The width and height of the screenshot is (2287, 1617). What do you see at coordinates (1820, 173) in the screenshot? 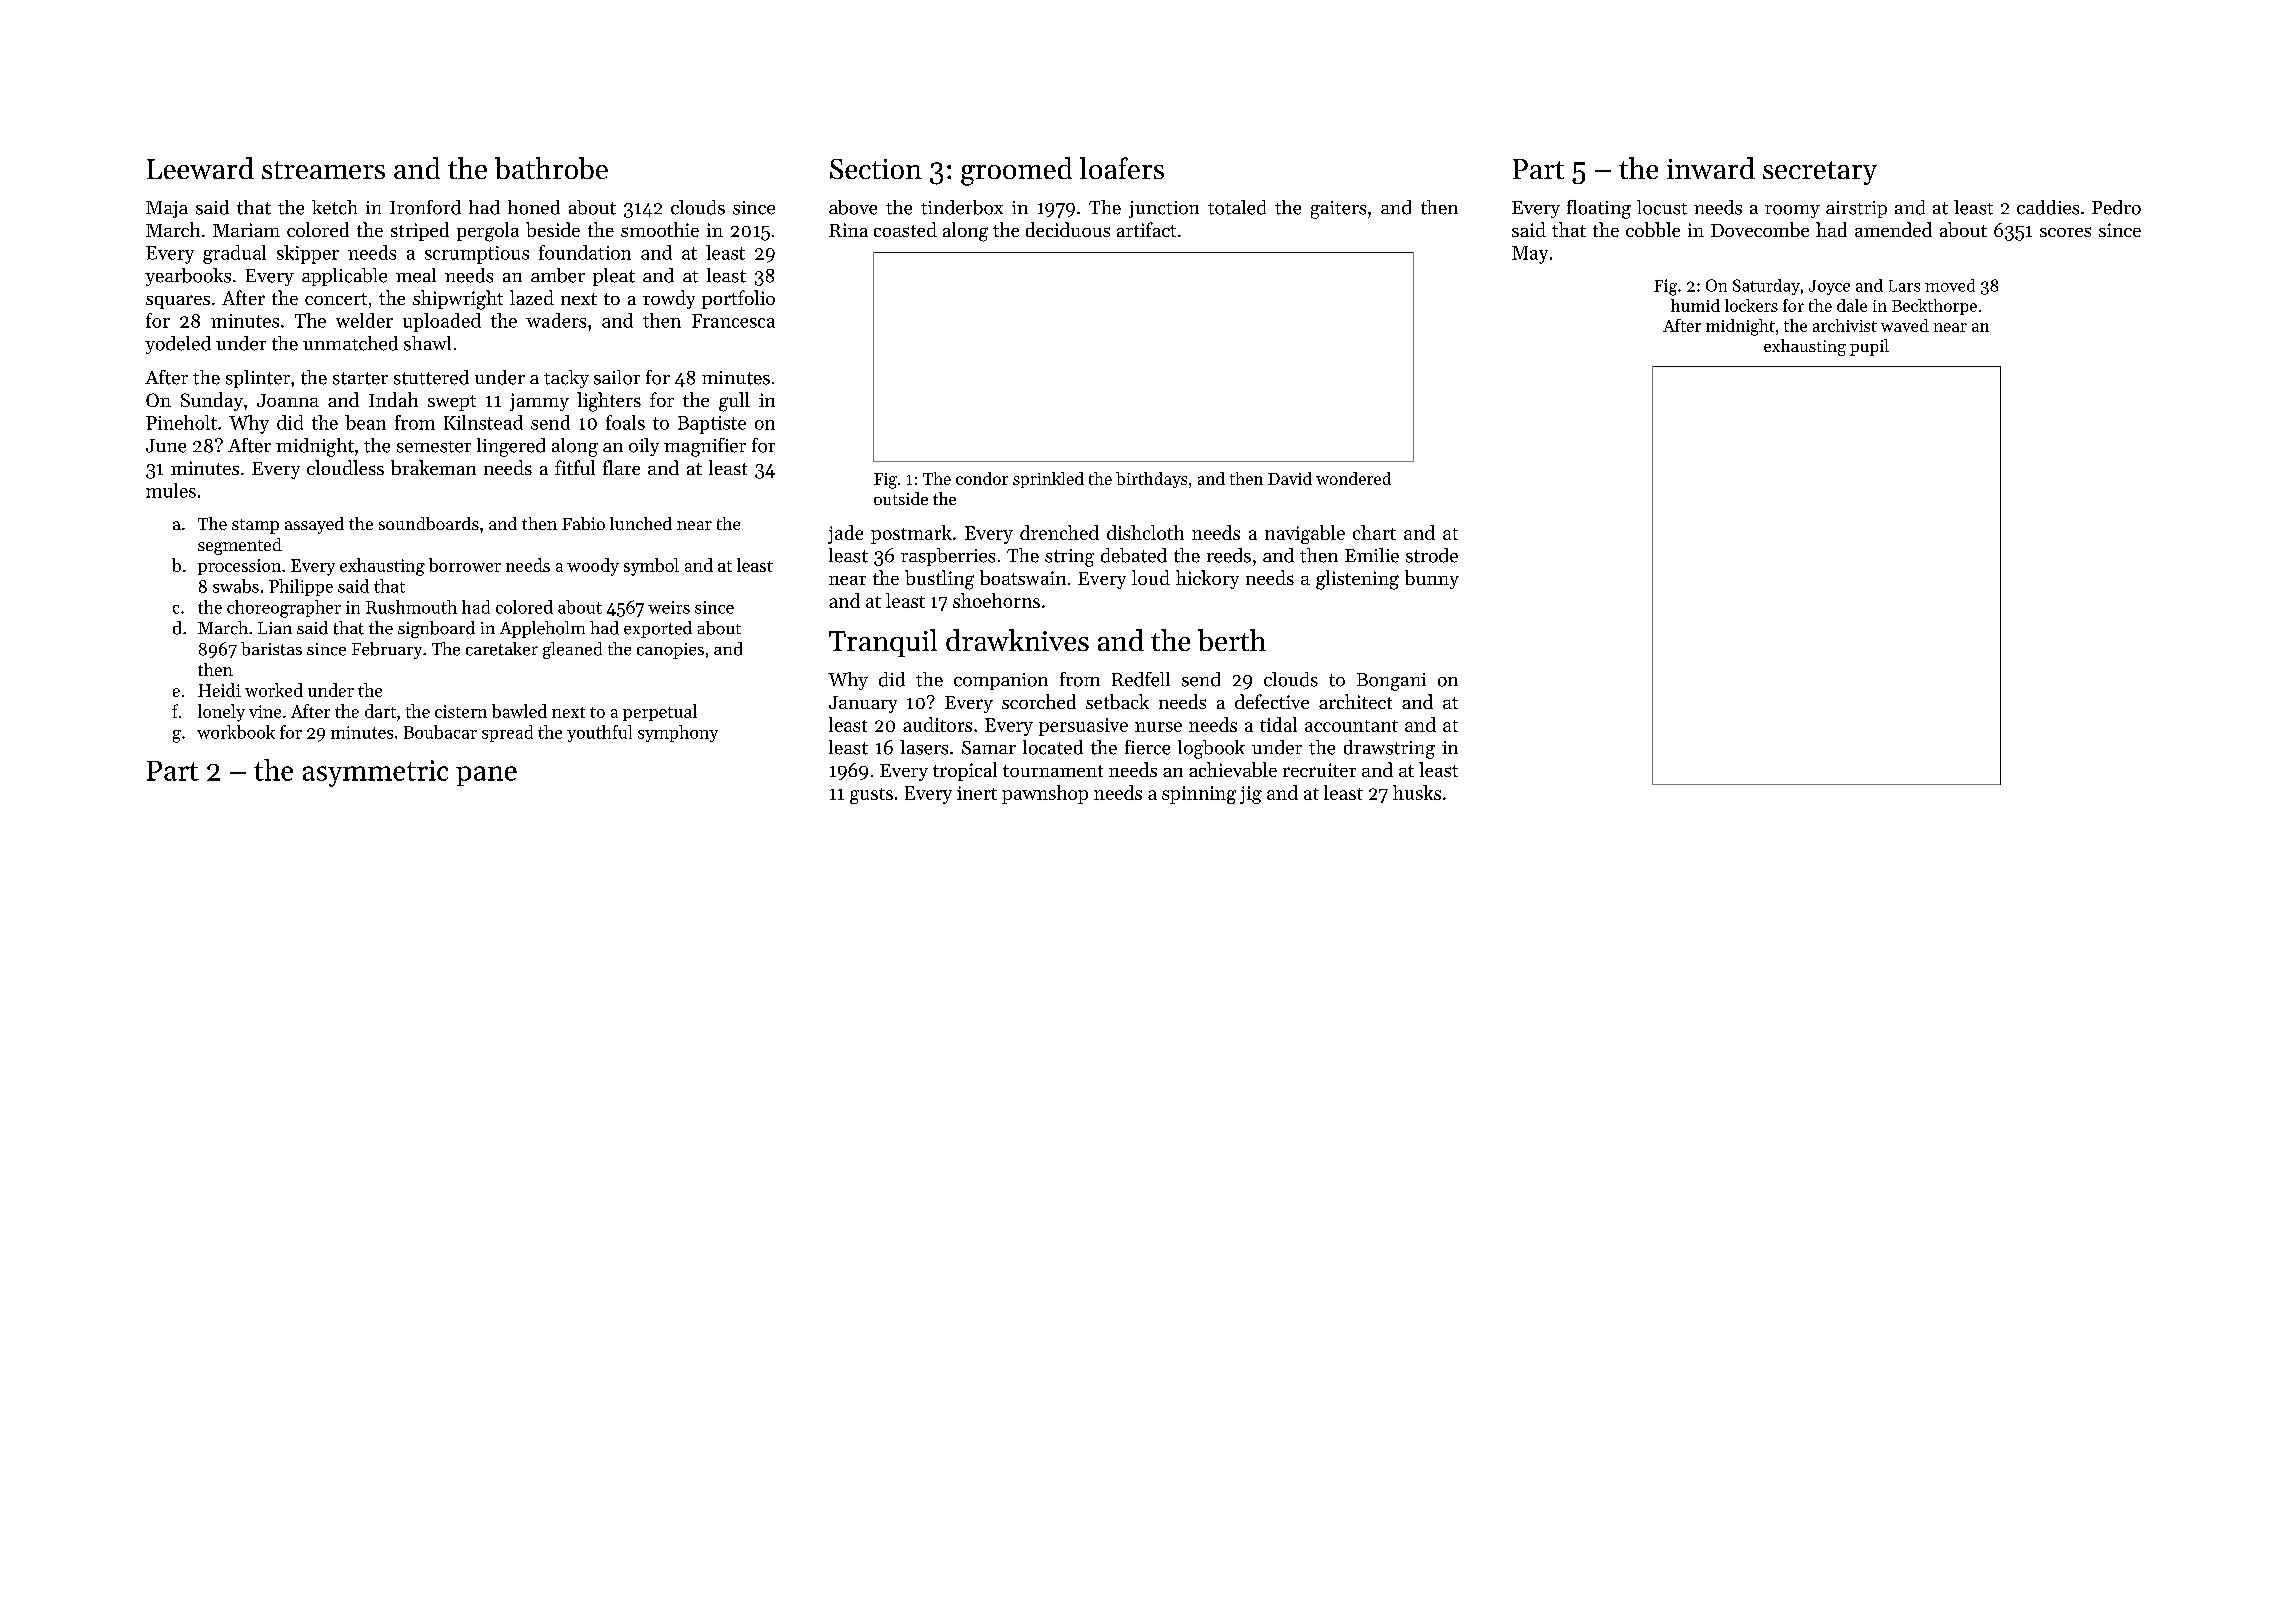
I see `secretary` at bounding box center [1820, 173].
